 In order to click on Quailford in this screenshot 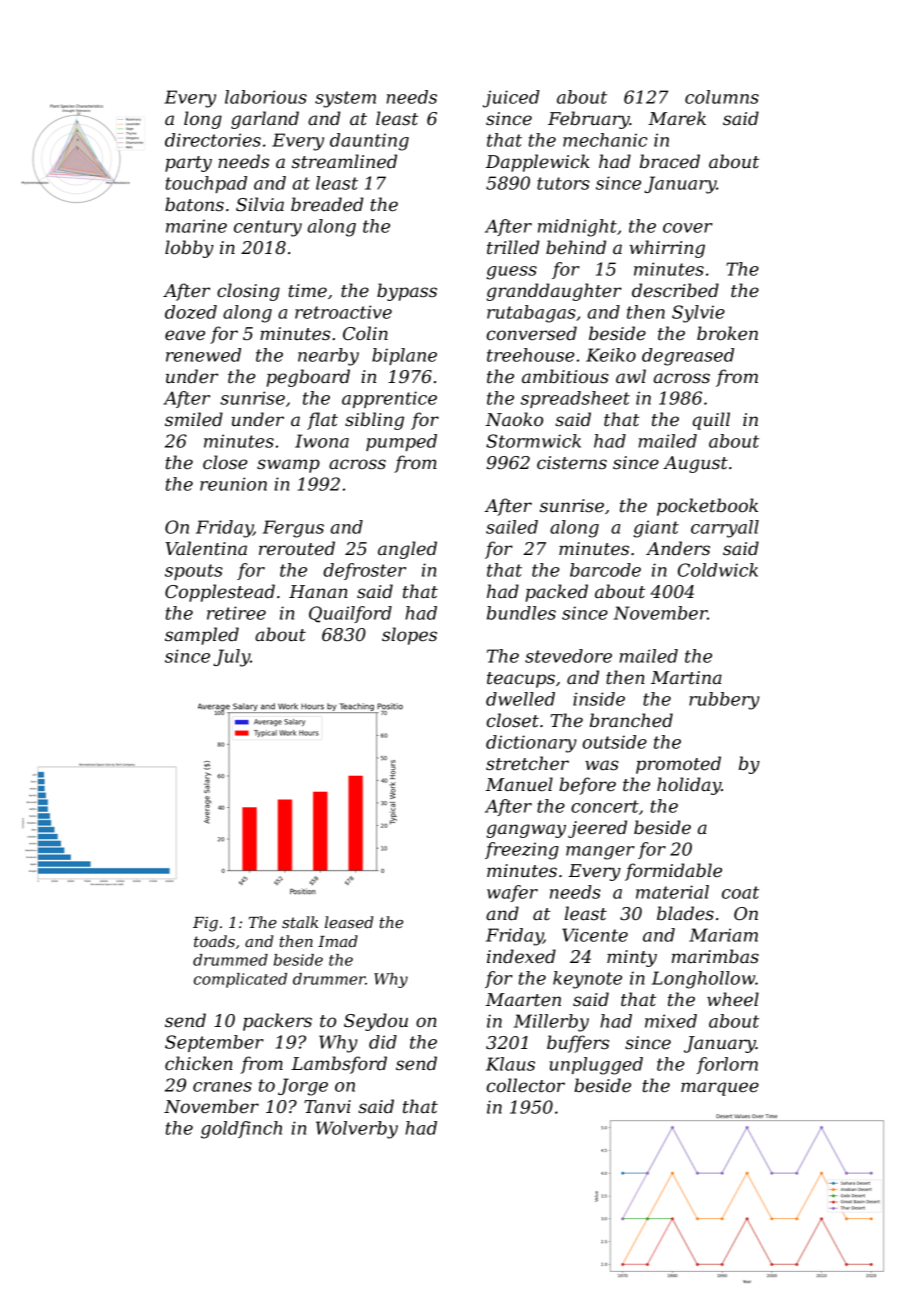, I will do `click(350, 614)`.
